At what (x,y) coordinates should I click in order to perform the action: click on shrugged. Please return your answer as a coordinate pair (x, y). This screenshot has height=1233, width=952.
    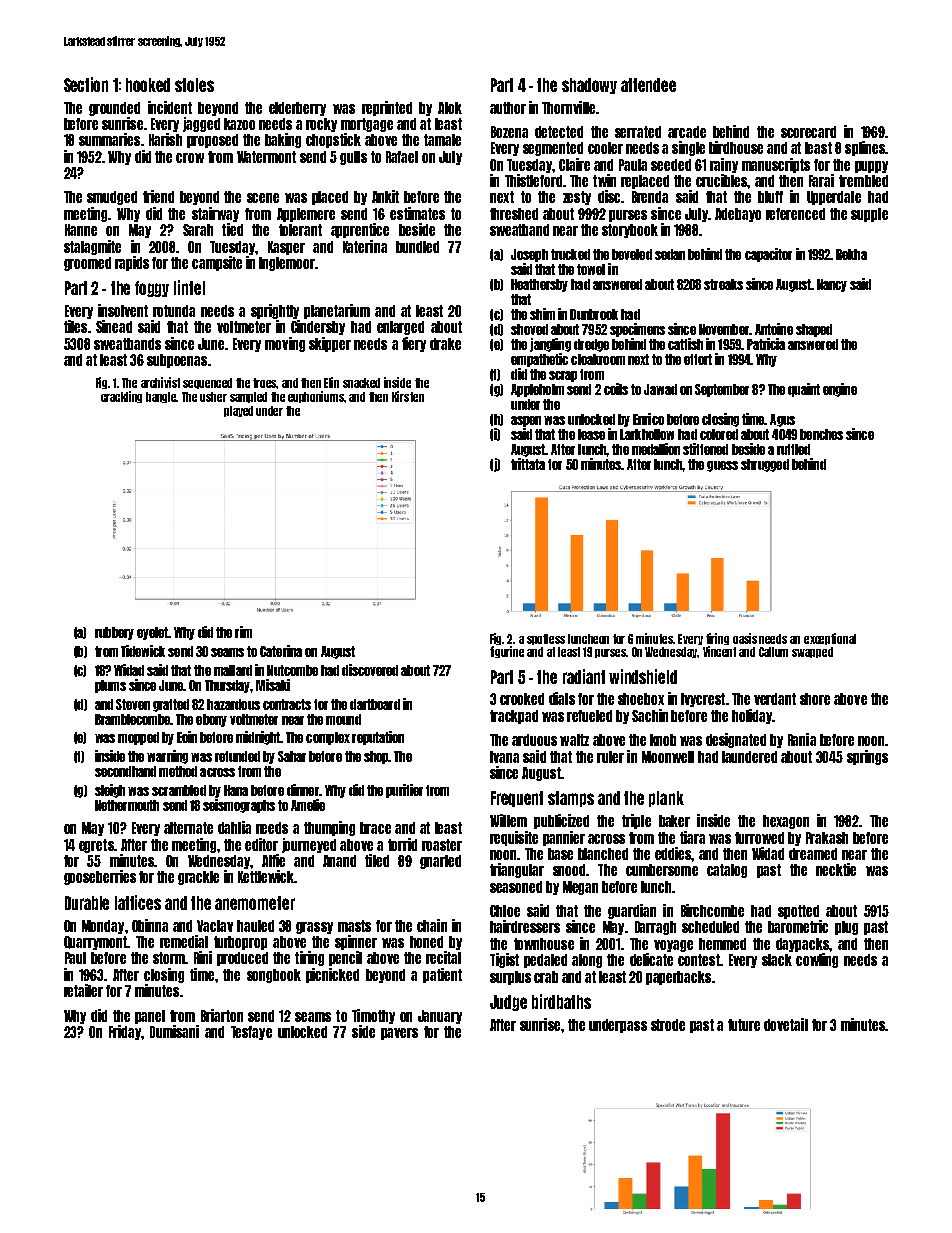
    Looking at the image, I should click on (765, 465).
